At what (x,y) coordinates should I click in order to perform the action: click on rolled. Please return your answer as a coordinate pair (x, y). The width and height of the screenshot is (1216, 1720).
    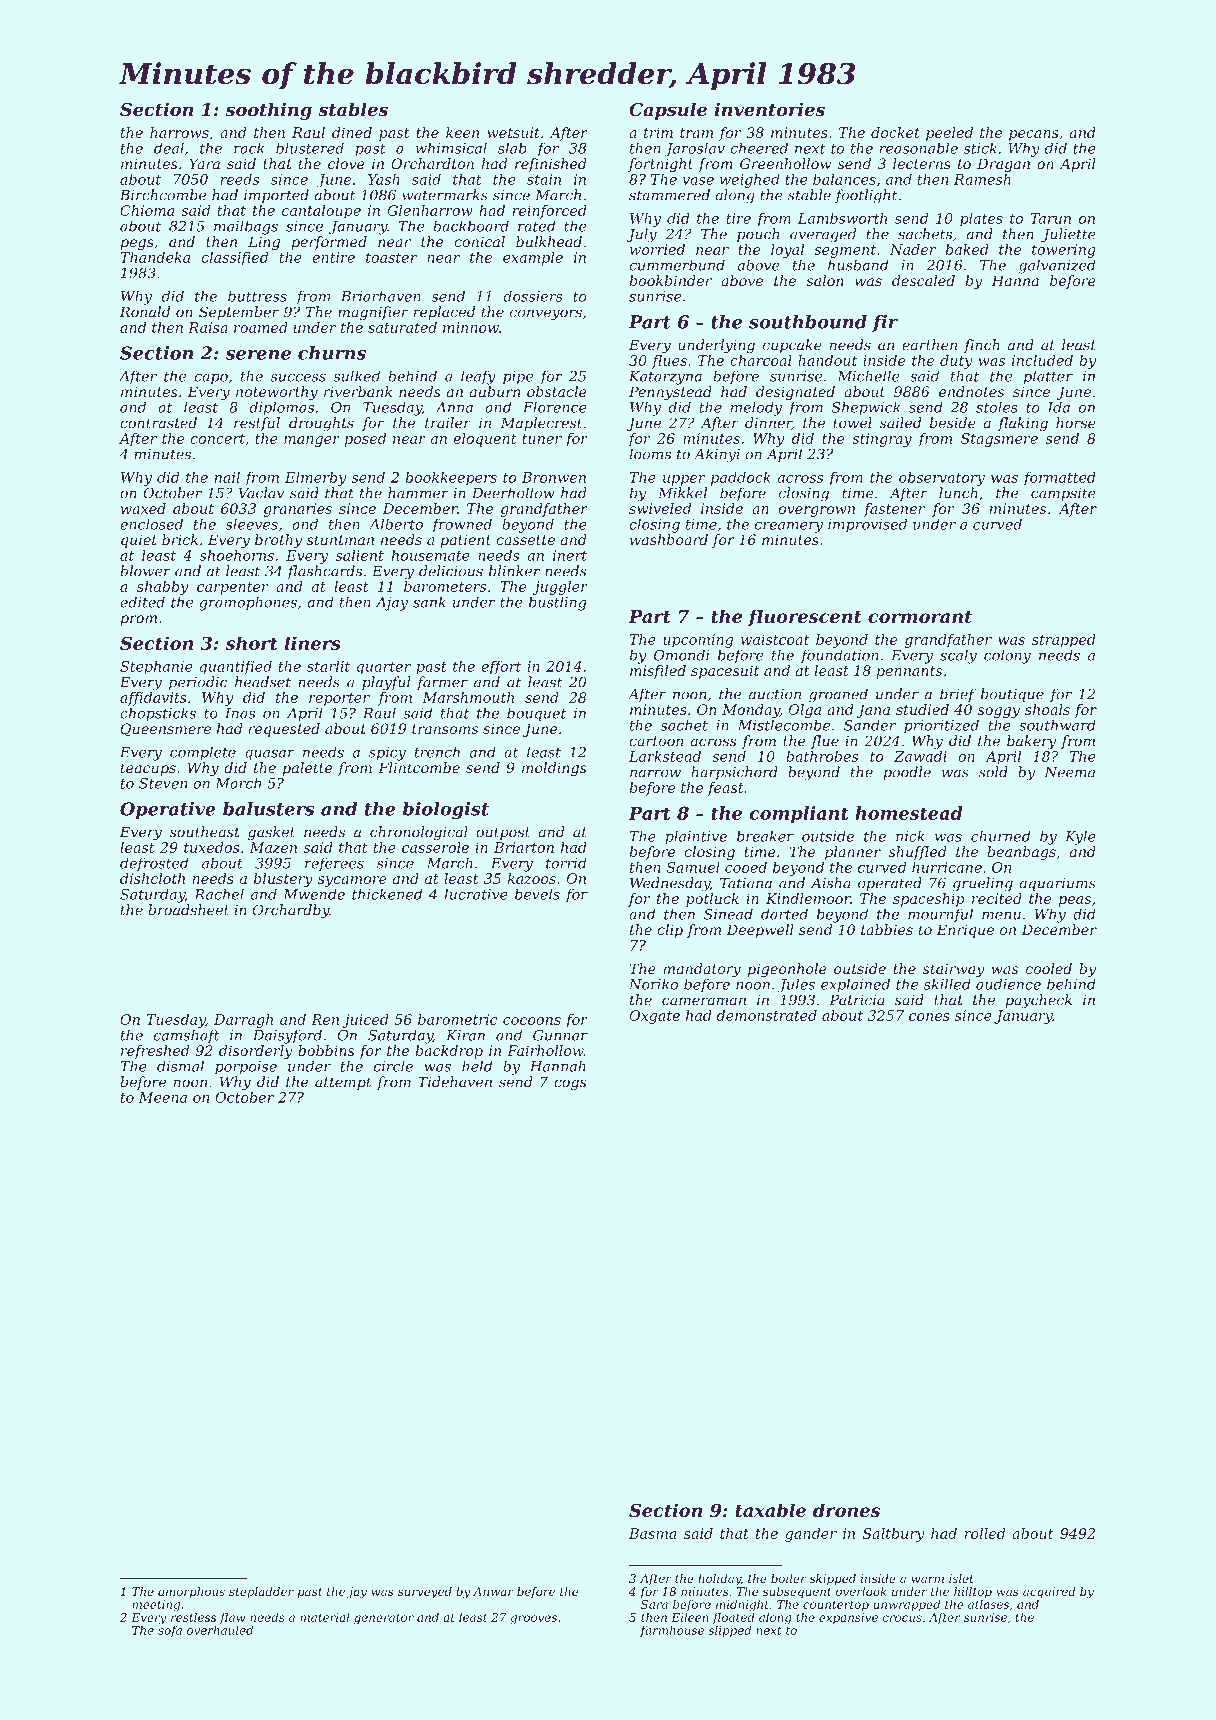
    Looking at the image, I should click on (985, 1533).
